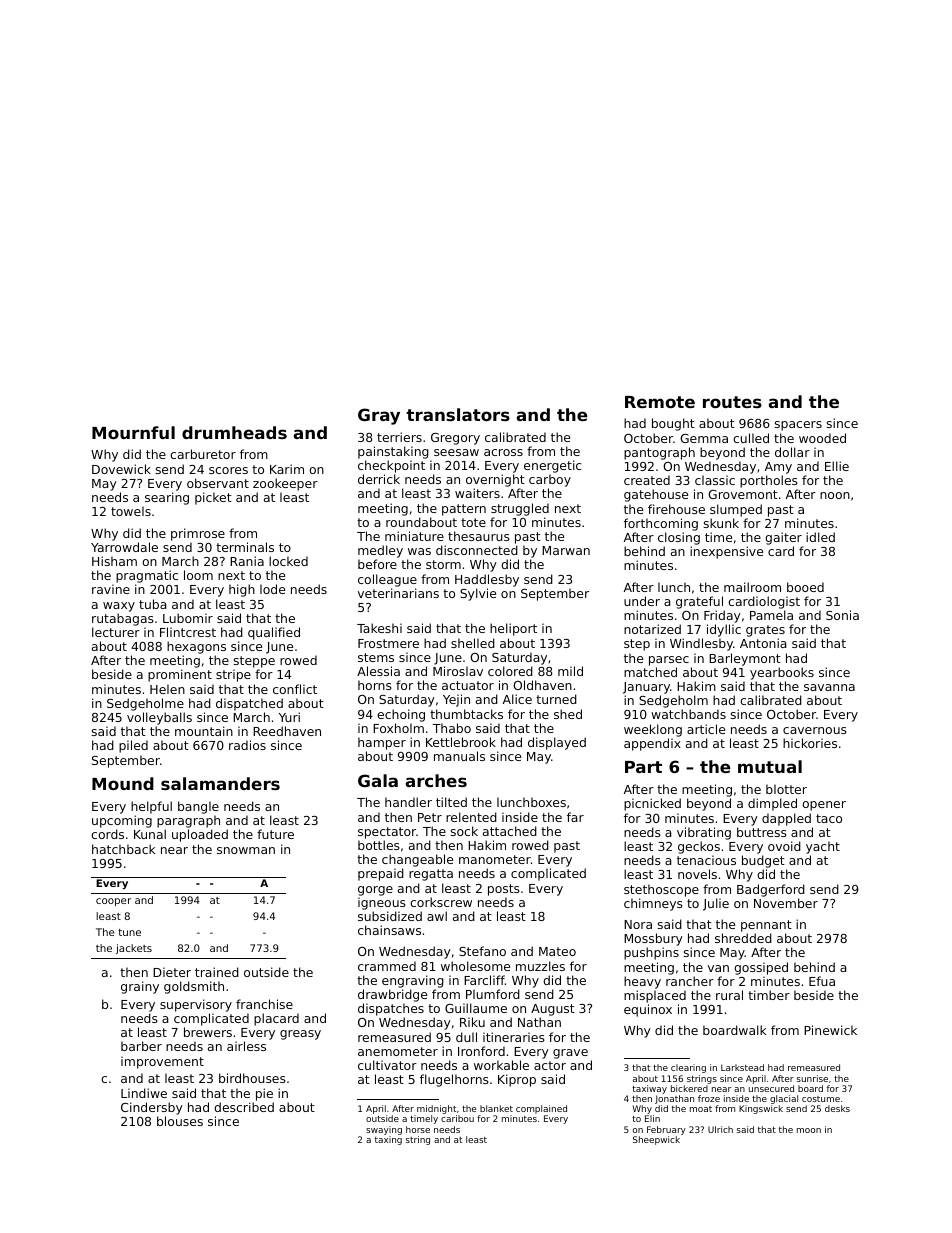 The width and height of the screenshot is (952, 1233). What do you see at coordinates (398, 593) in the screenshot?
I see `veterinarians` at bounding box center [398, 593].
